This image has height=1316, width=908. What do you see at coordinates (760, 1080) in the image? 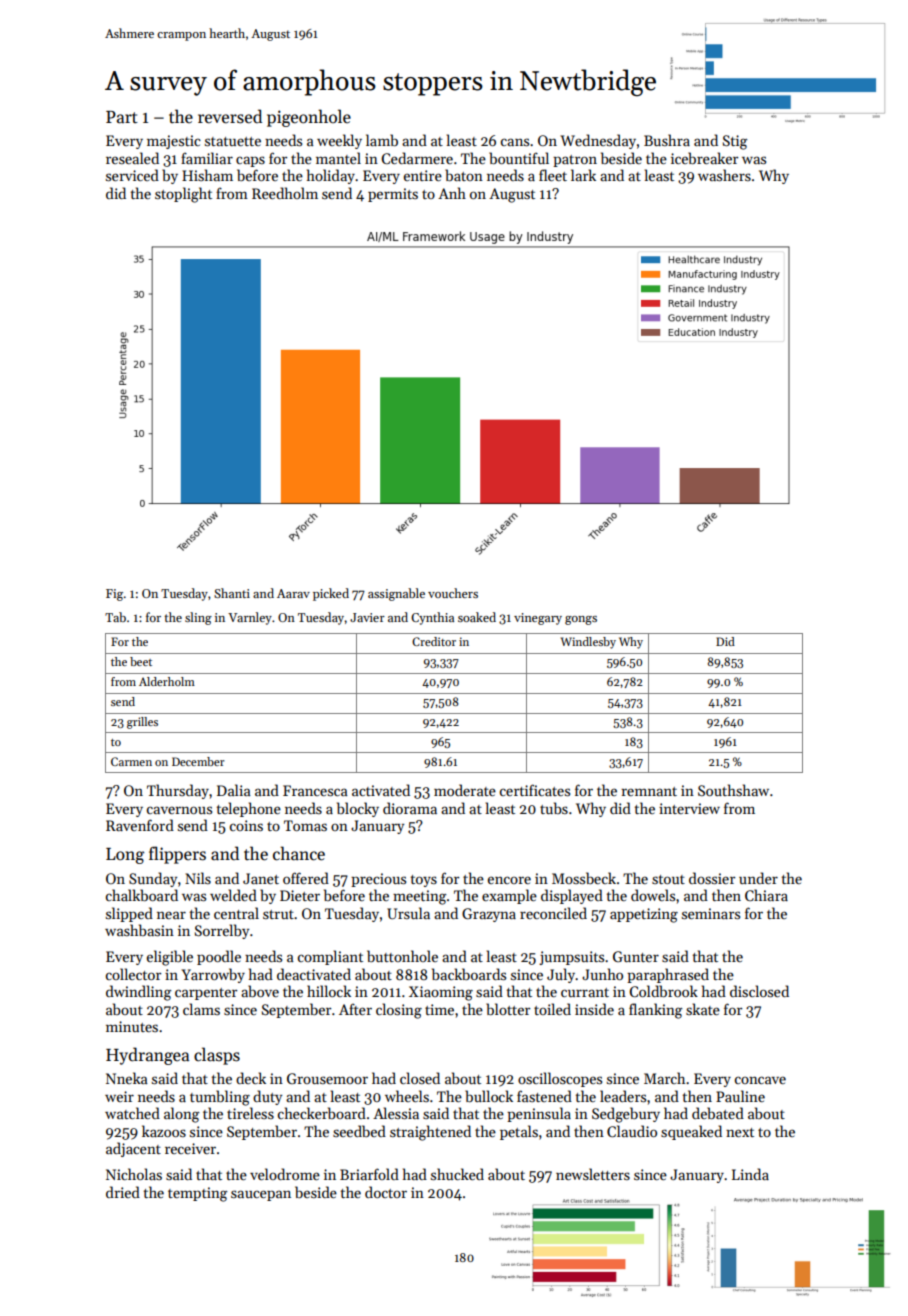
I see `concave` at bounding box center [760, 1080].
